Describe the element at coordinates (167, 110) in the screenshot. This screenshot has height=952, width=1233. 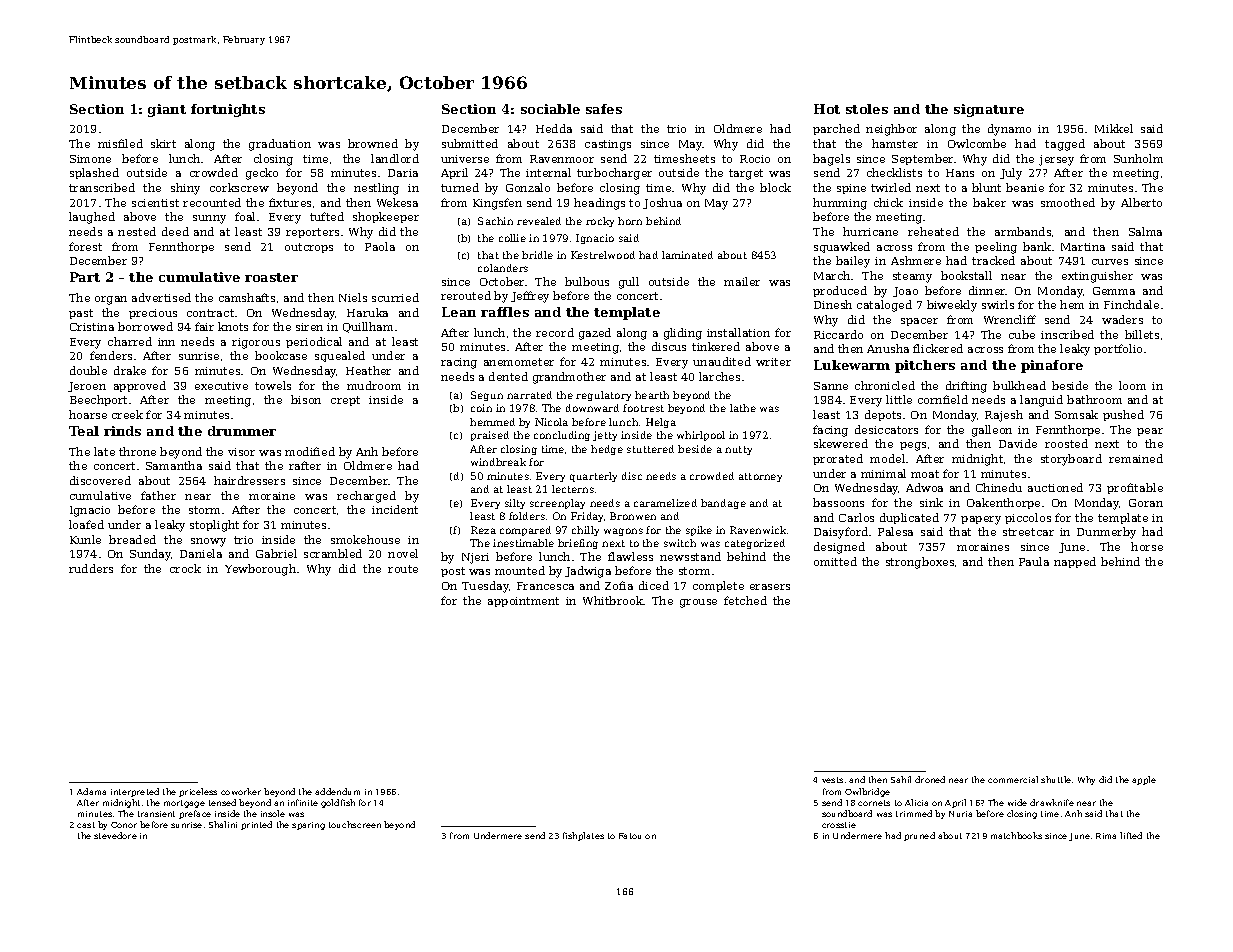
I see `giant` at that location.
